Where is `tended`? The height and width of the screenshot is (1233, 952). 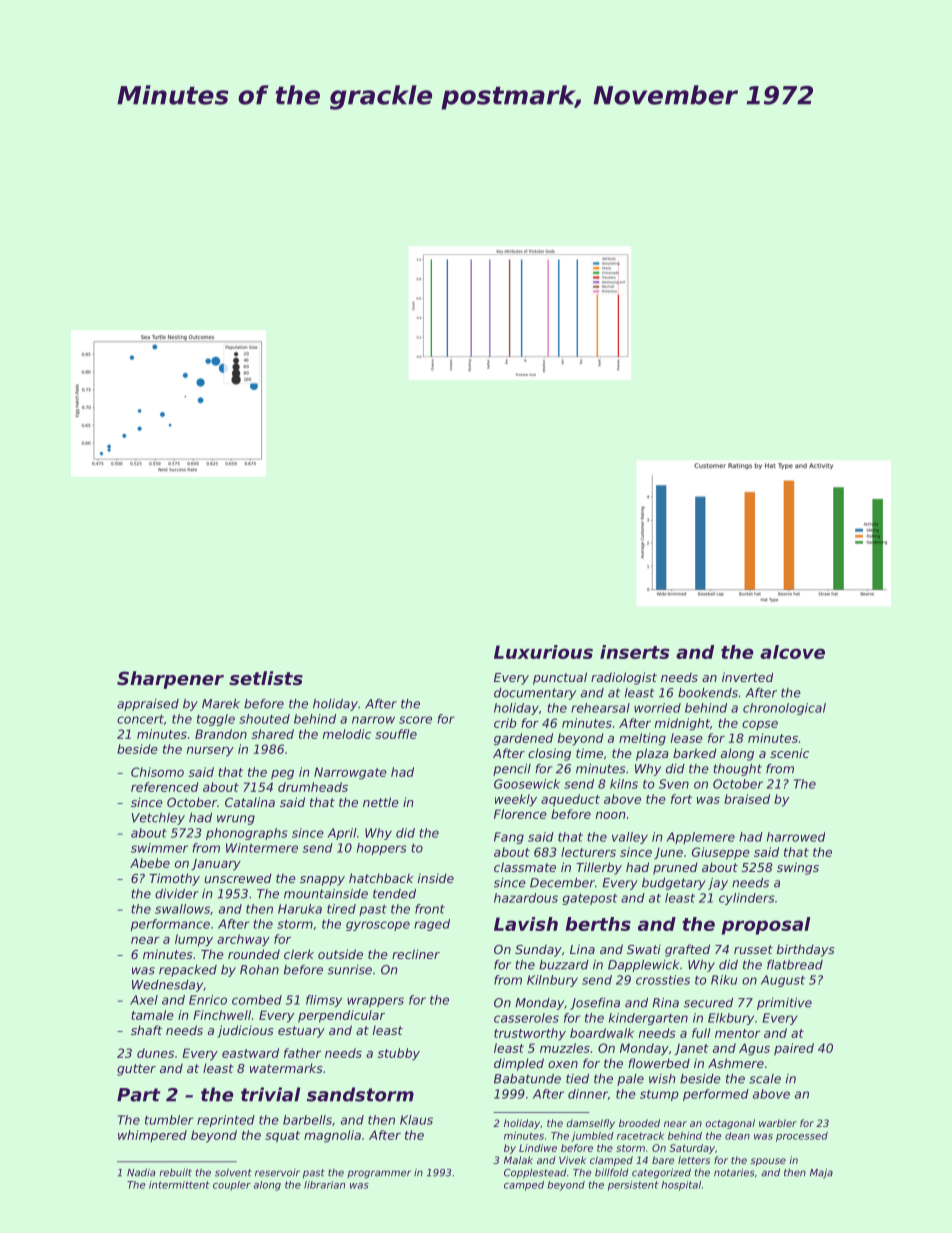 tended is located at coordinates (394, 894).
